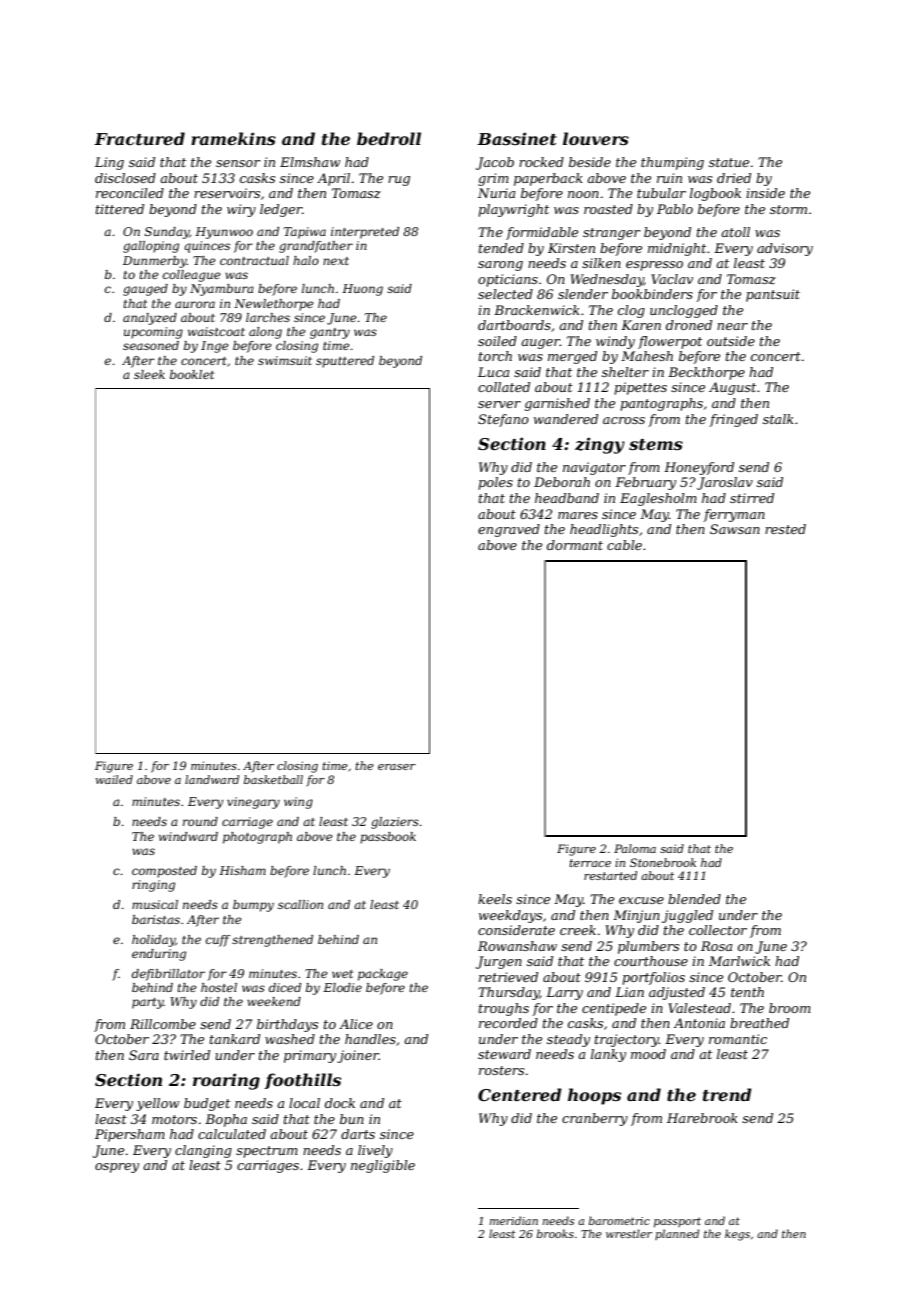 The height and width of the screenshot is (1316, 908). Describe the element at coordinates (157, 1104) in the screenshot. I see `yellow` at that location.
